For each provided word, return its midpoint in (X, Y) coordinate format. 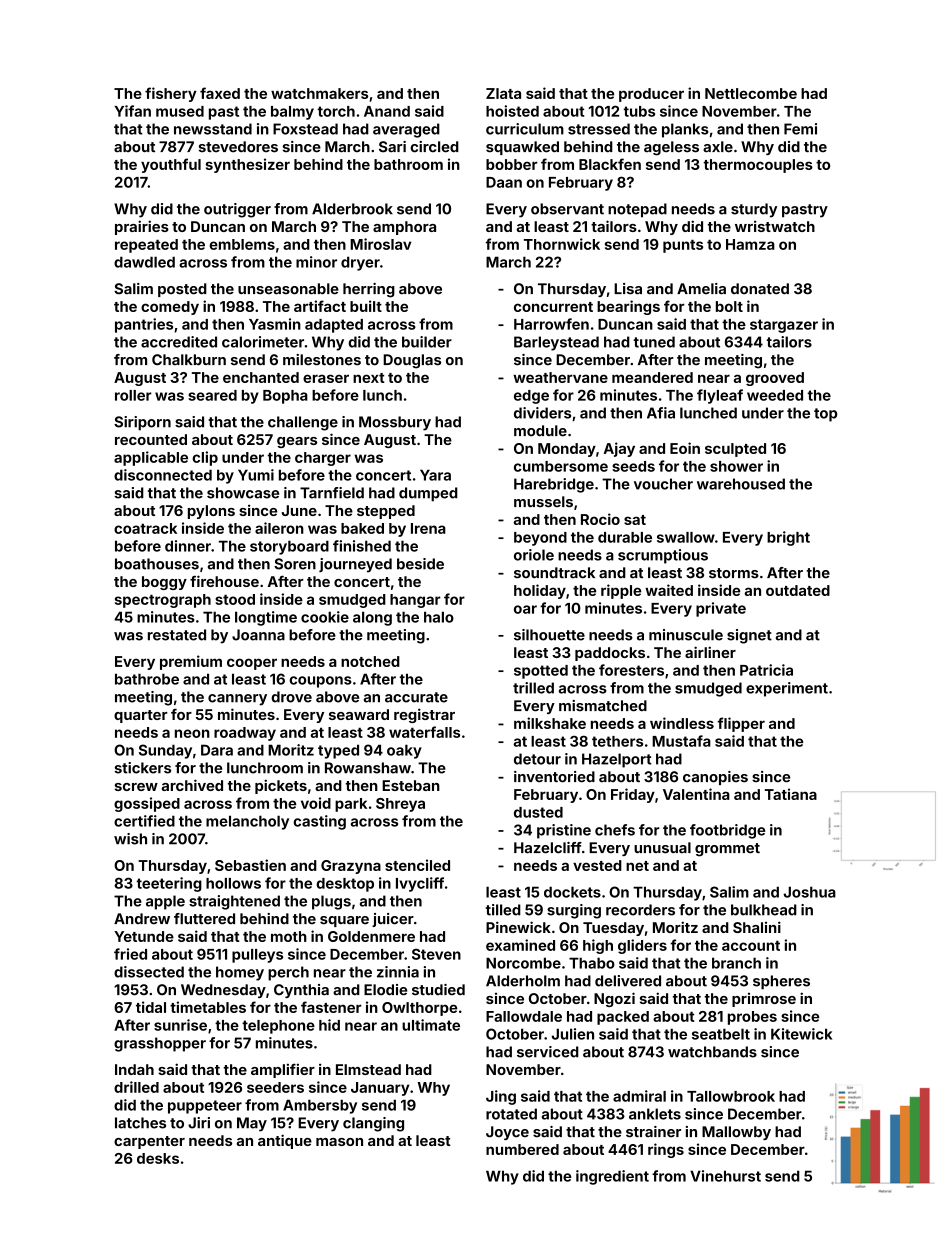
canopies (715, 778)
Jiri (199, 1123)
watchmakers (319, 93)
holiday (540, 591)
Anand (387, 111)
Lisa (628, 289)
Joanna (258, 635)
